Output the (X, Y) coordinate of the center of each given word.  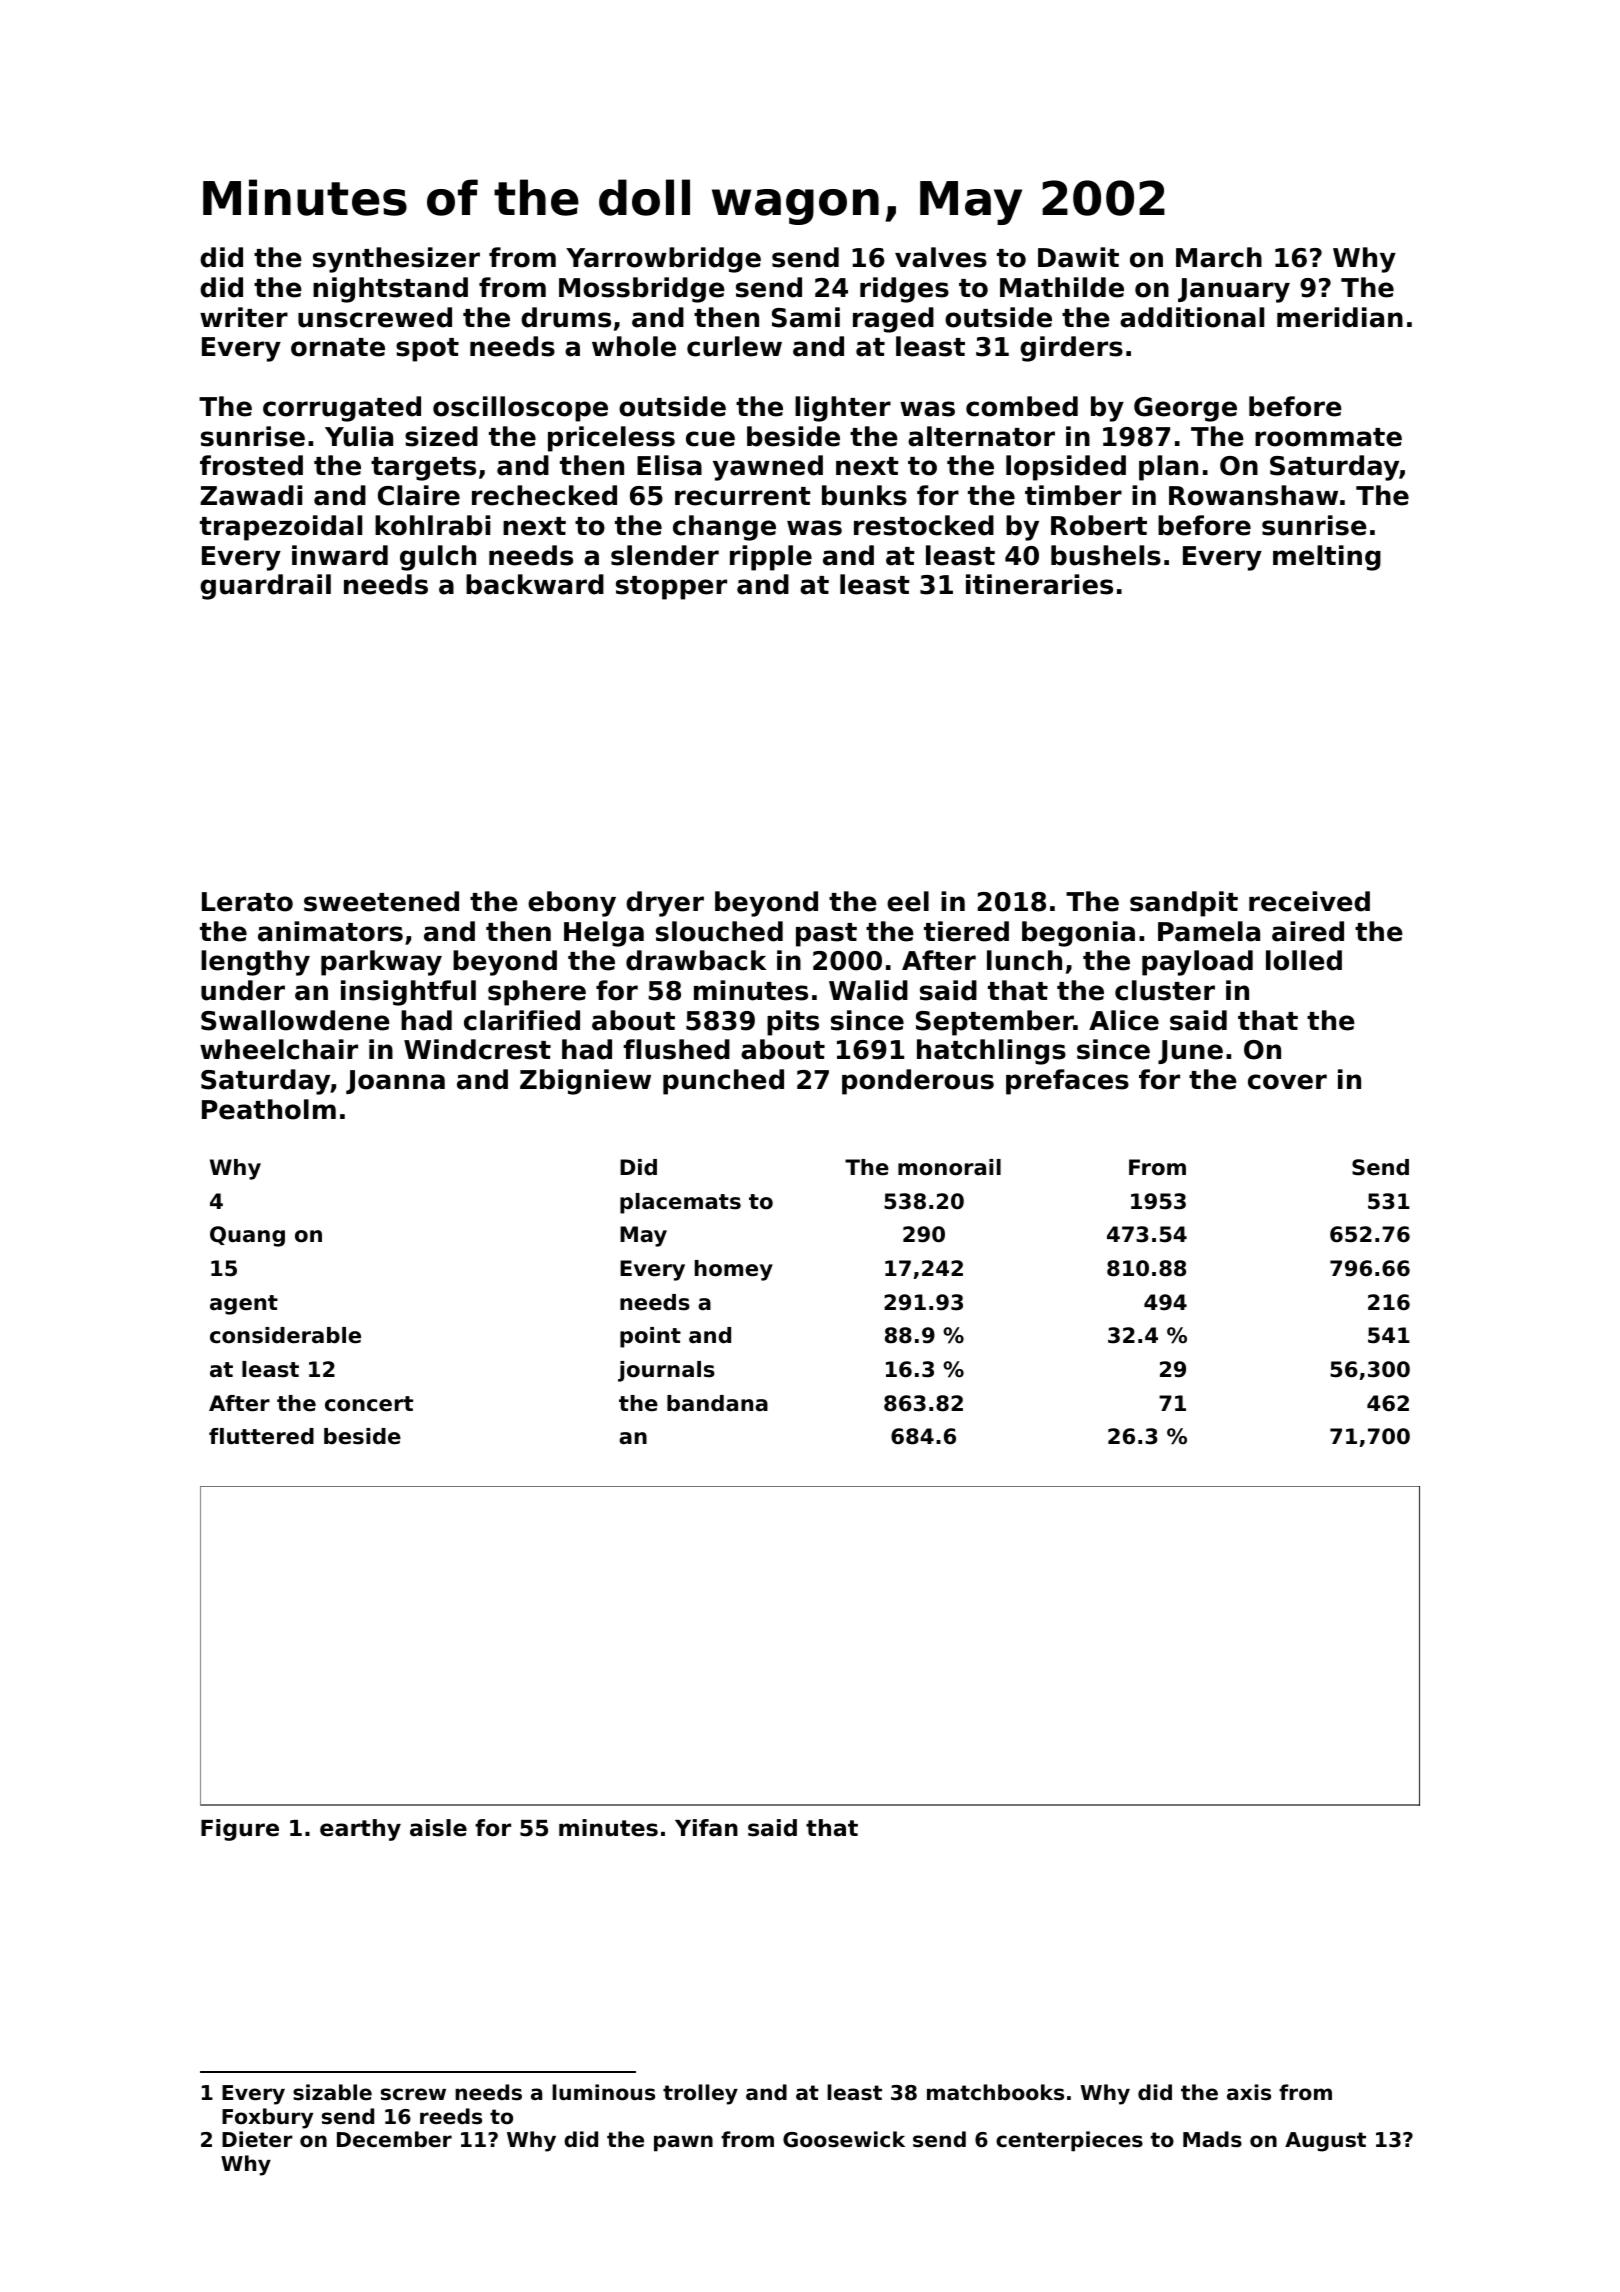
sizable (332, 2092)
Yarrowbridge (663, 260)
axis (1249, 2092)
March (1219, 257)
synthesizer (396, 260)
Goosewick (844, 2139)
